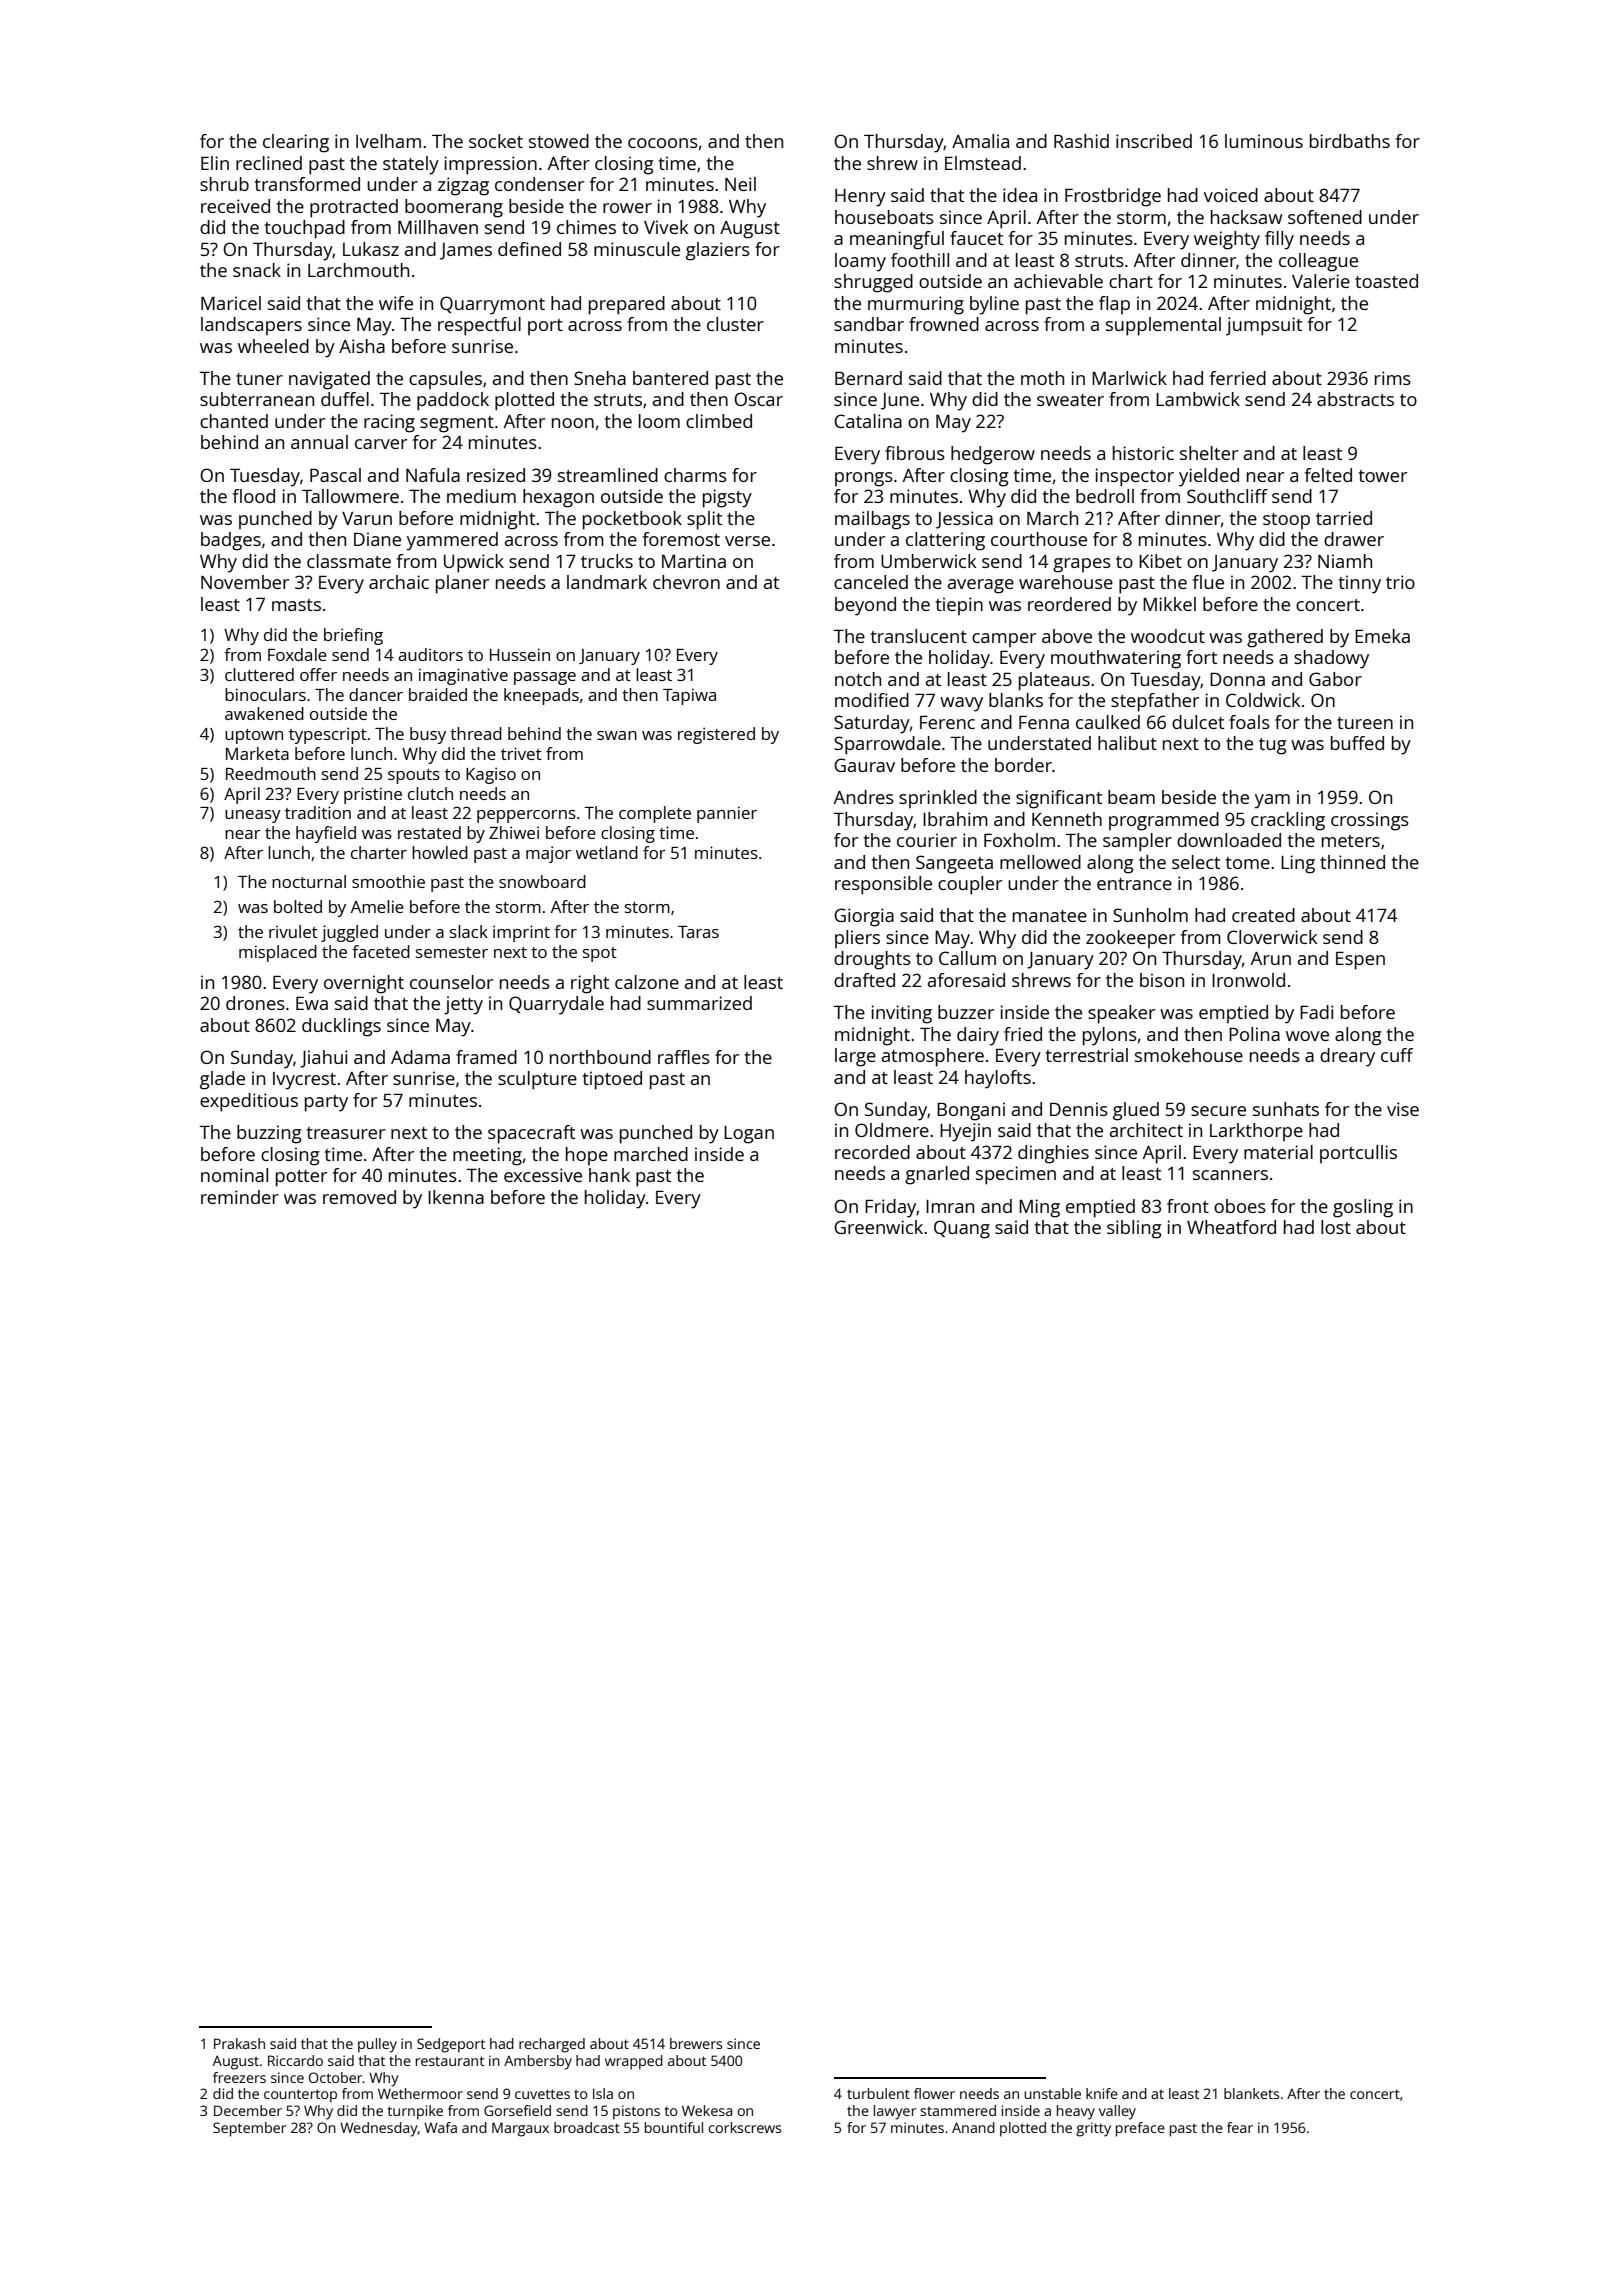 The width and height of the screenshot is (1620, 2292). What do you see at coordinates (358, 270) in the screenshot?
I see `Larchmouth` at bounding box center [358, 270].
